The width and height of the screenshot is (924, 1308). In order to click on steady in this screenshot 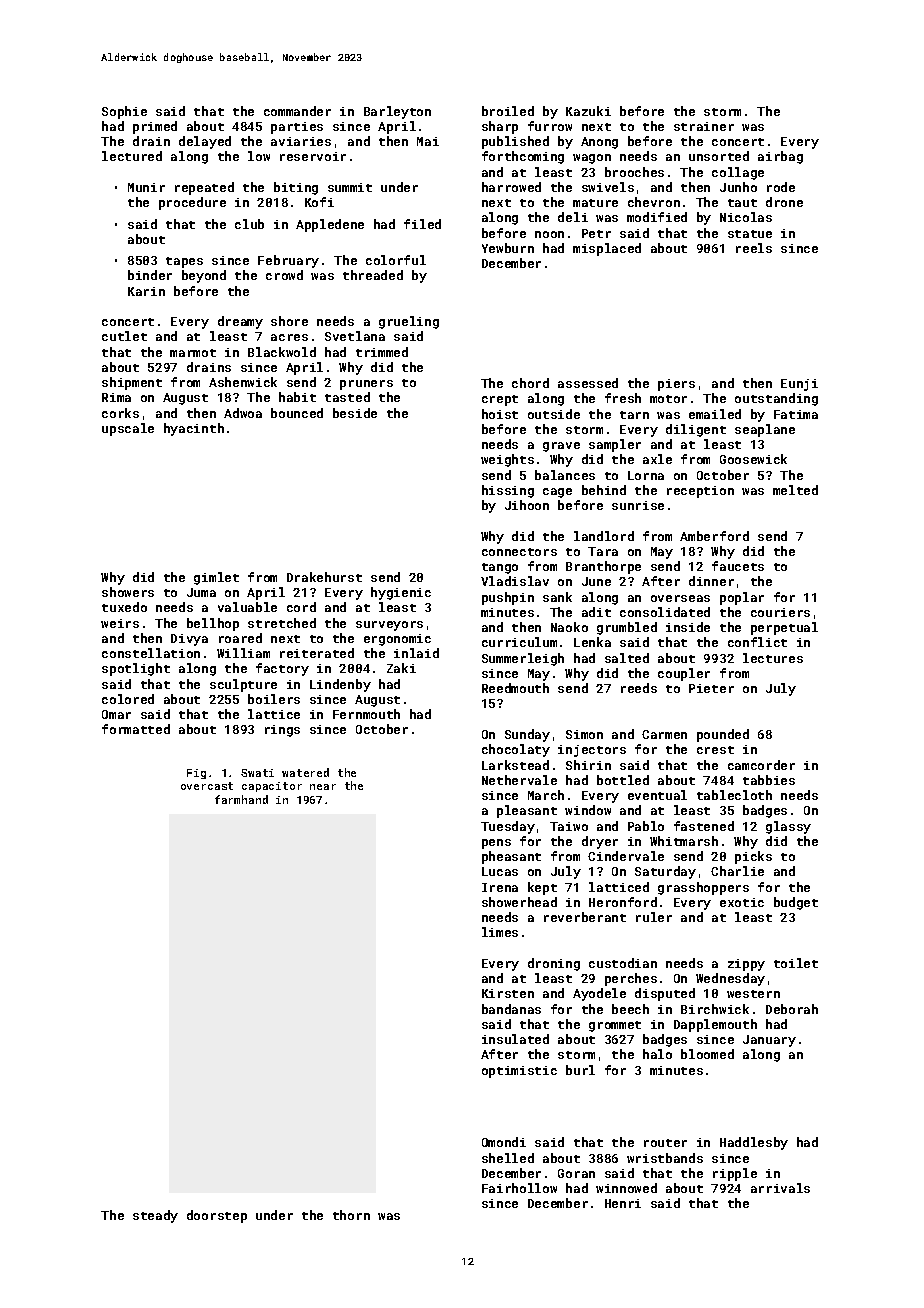, I will do `click(155, 1216)`.
